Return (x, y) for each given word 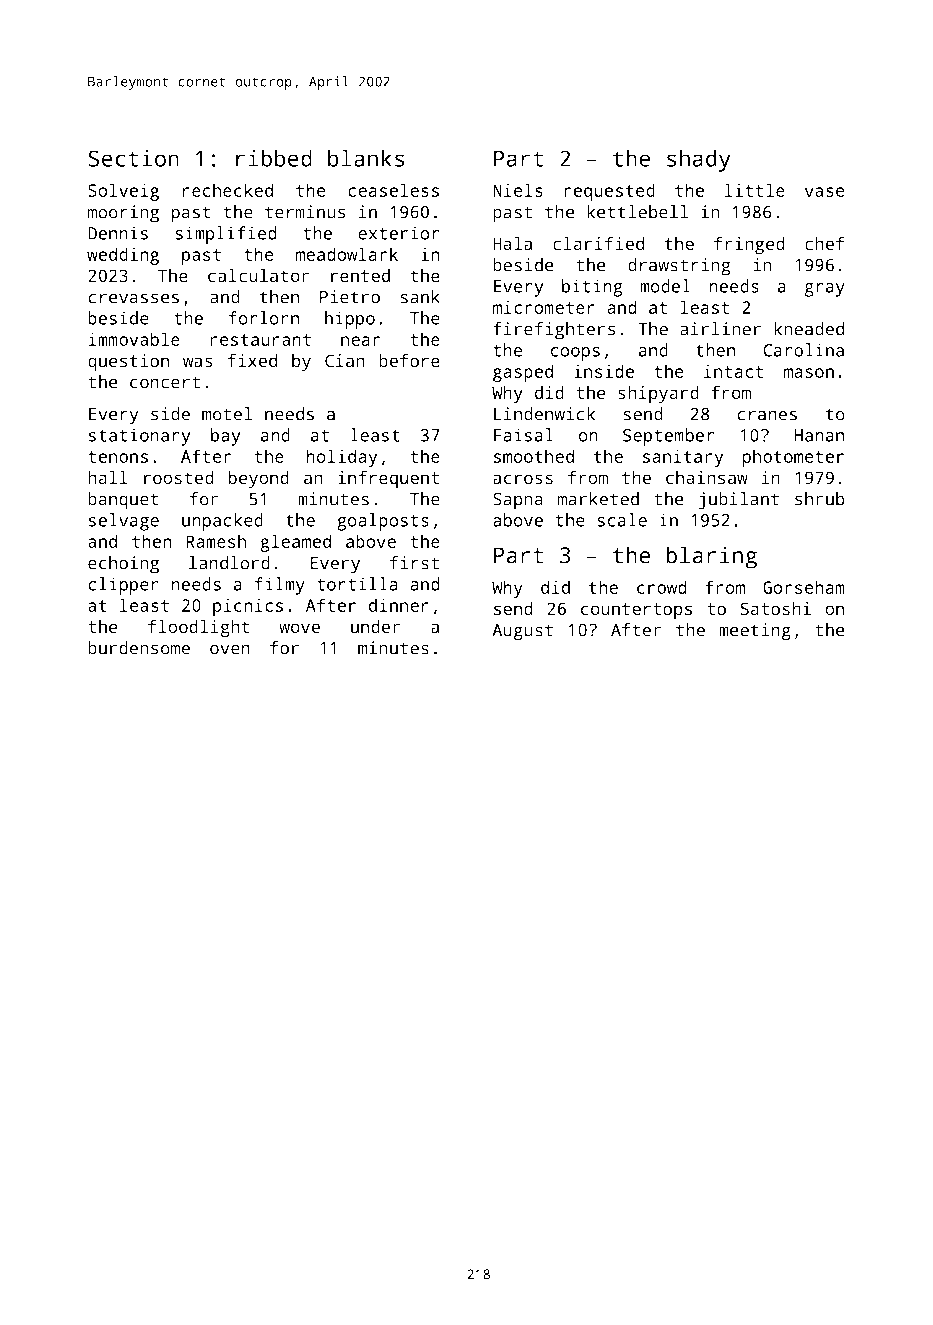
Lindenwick (544, 414)
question (128, 363)
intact (733, 371)
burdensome (139, 648)
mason (809, 373)
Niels (518, 190)
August (523, 632)
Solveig (123, 192)
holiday (341, 458)
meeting (755, 632)
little (755, 190)
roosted (179, 477)
